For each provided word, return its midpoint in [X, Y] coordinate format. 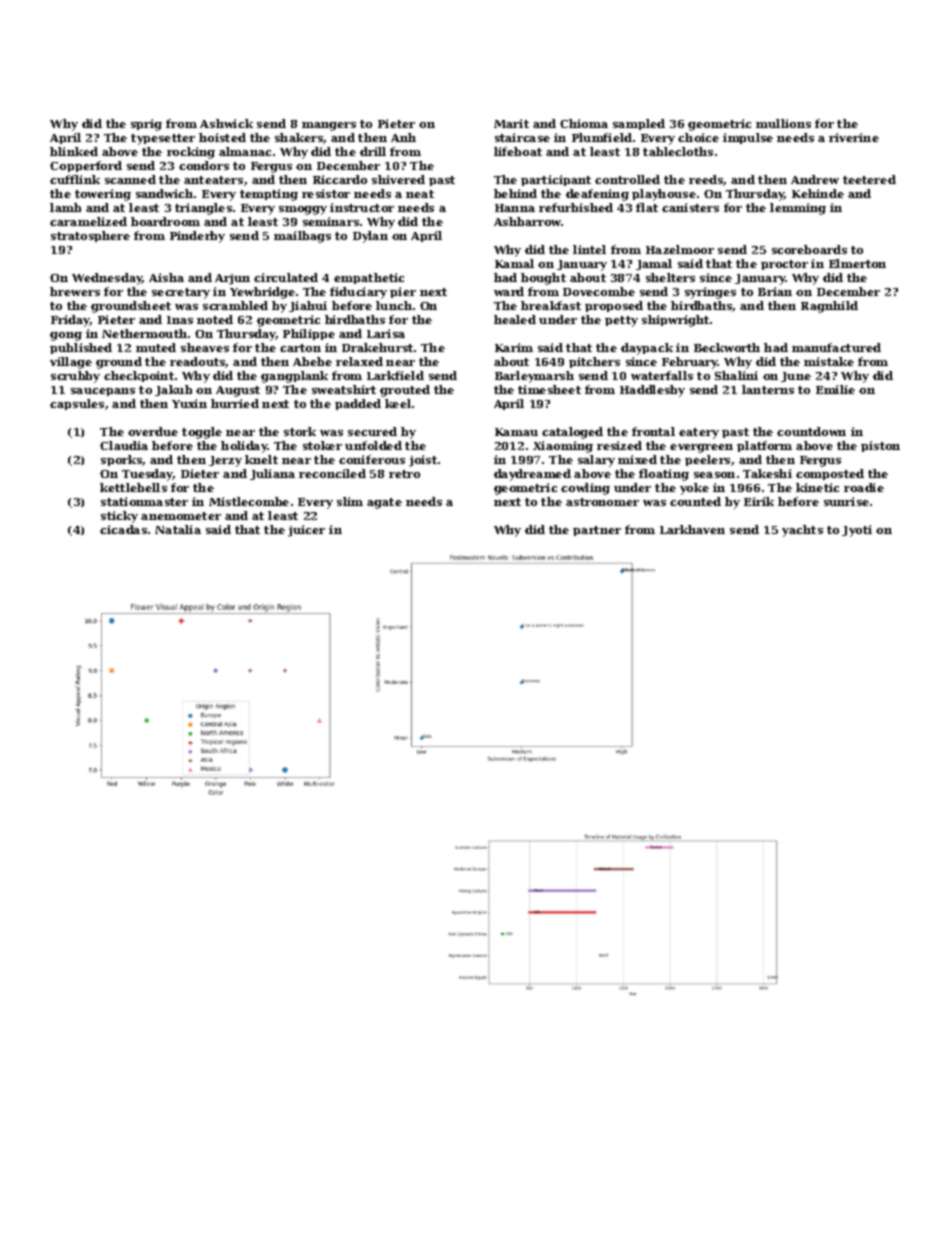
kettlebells [133, 487]
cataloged [572, 433]
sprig [146, 125]
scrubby [75, 377]
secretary [181, 293]
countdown [811, 431]
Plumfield [602, 137]
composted [830, 474]
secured [372, 431]
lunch [394, 305]
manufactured [836, 347]
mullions [783, 123]
